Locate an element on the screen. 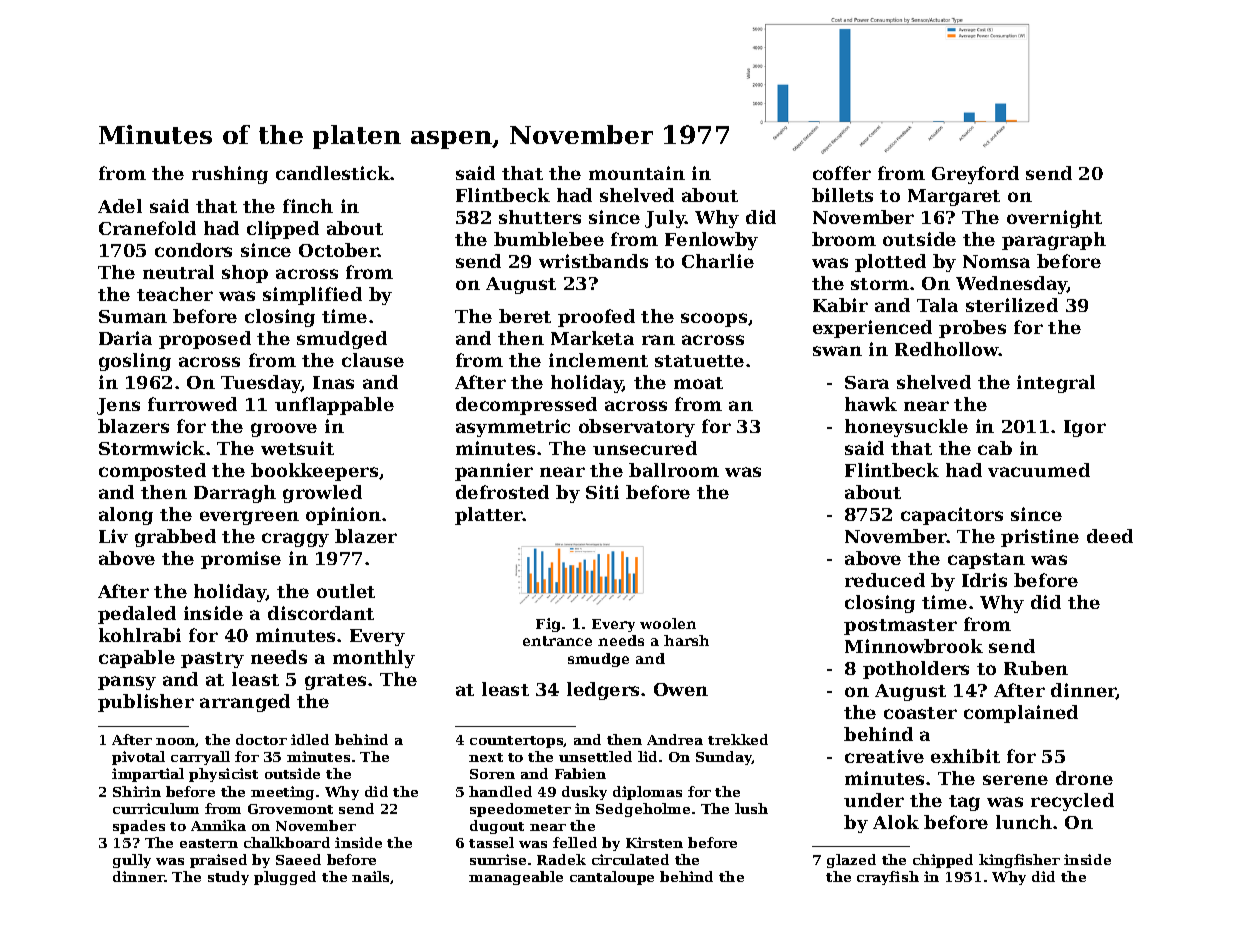 The height and width of the screenshot is (952, 1233). Idris is located at coordinates (984, 580).
